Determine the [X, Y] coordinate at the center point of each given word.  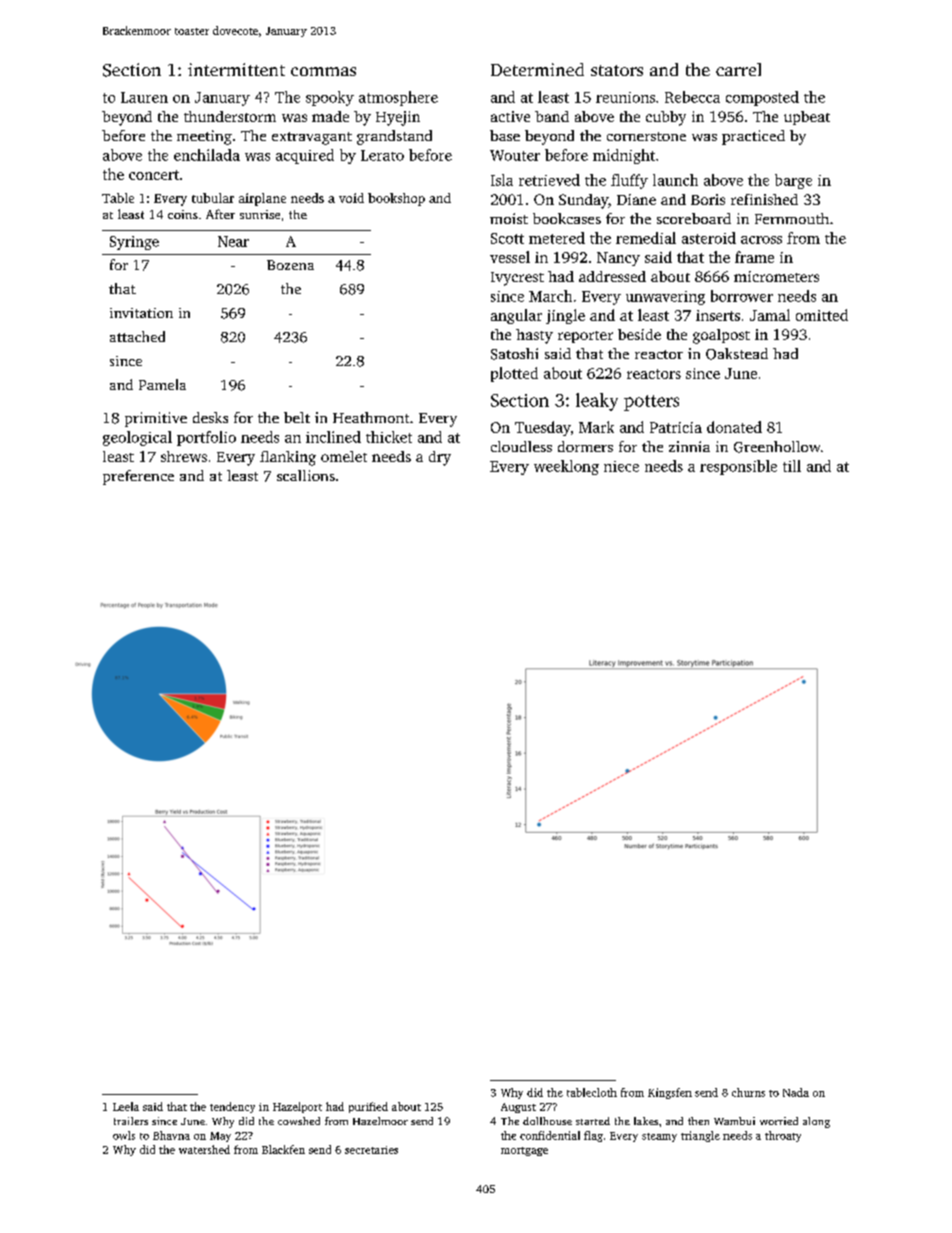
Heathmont [371, 417]
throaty [783, 1136]
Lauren [144, 97]
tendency [232, 1107]
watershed [204, 1149]
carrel [738, 69]
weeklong [566, 467]
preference [138, 477]
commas [323, 71]
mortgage [524, 1151]
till [792, 466]
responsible [738, 467]
